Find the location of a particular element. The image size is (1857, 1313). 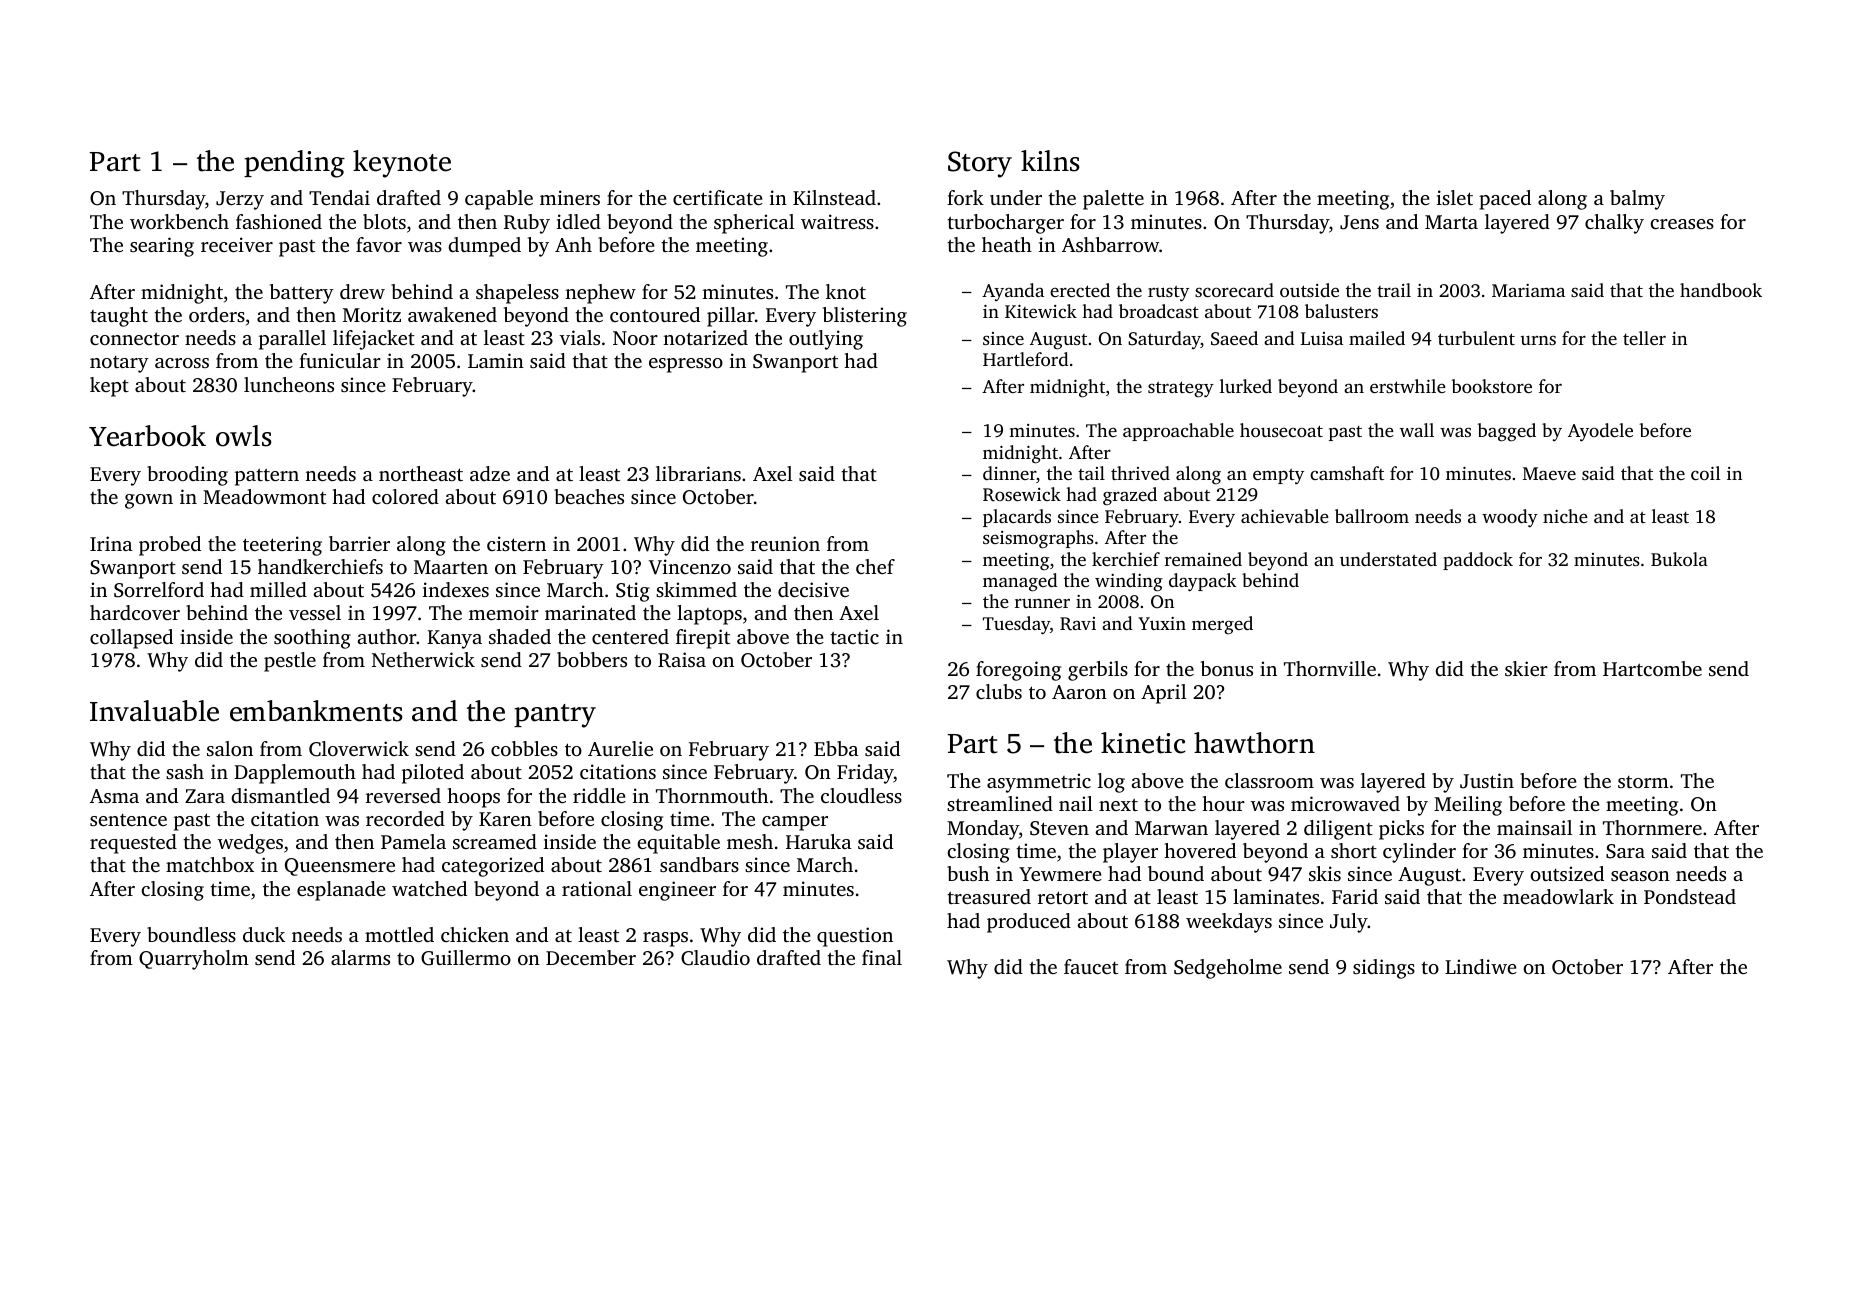

Sara is located at coordinates (1625, 851).
